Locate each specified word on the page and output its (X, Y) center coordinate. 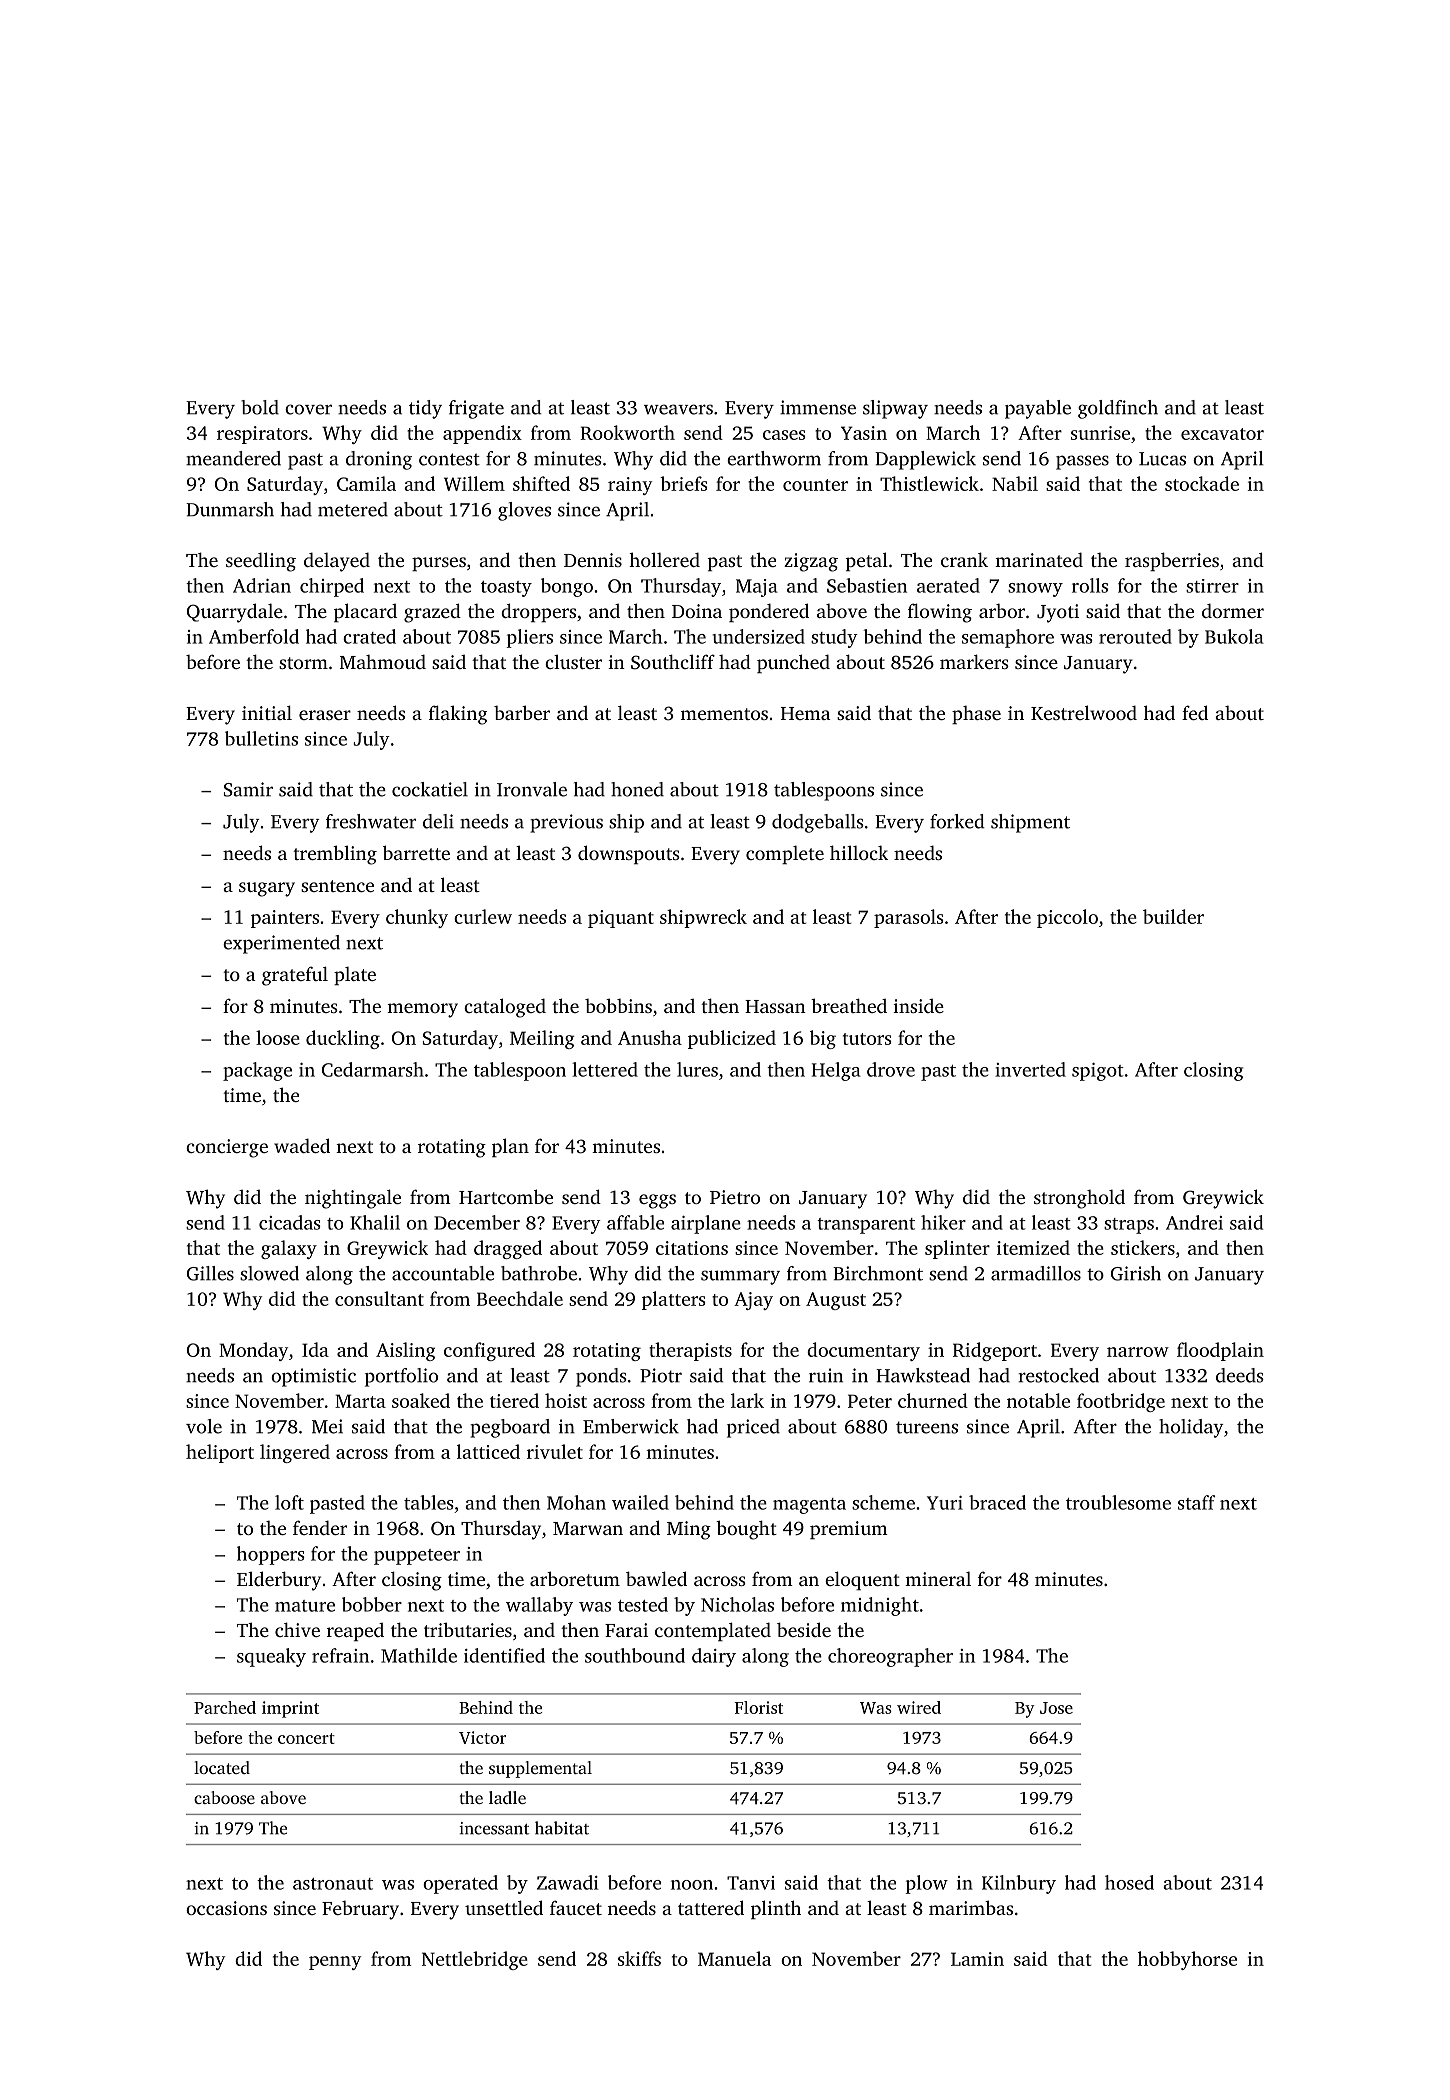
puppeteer (417, 1557)
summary (740, 1277)
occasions (226, 1908)
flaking (458, 715)
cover (308, 409)
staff (1196, 1502)
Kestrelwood (1084, 712)
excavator (1222, 434)
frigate (476, 409)
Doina (697, 611)
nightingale (353, 1199)
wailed (640, 1502)
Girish (1136, 1273)
